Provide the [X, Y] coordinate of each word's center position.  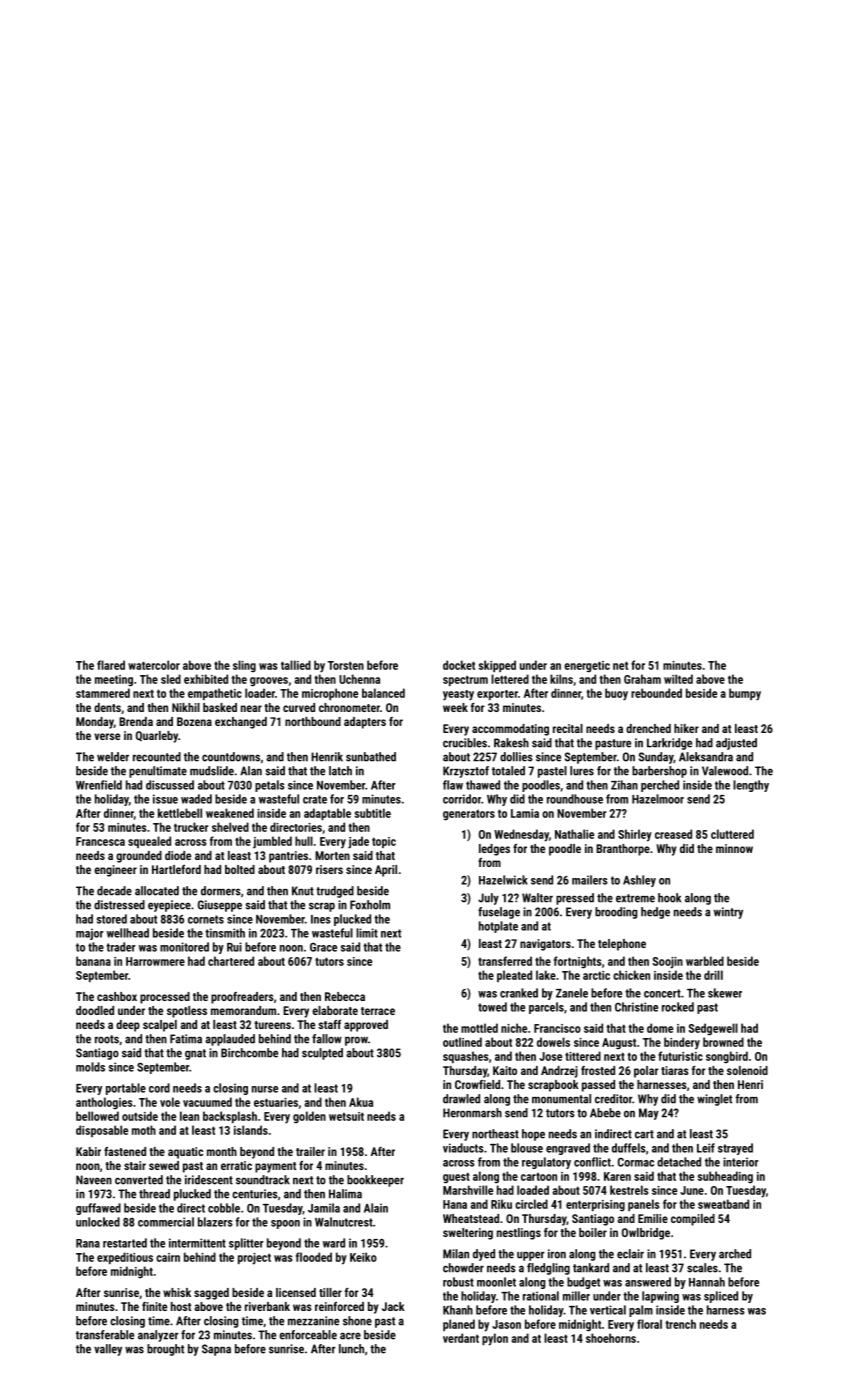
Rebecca [345, 996]
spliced [721, 1297]
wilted [678, 679]
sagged [211, 1294]
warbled [705, 961]
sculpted [322, 1054]
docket [459, 665]
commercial [166, 1222]
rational [541, 1296]
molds [90, 1067]
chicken [631, 975]
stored [112, 919]
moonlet [496, 1282]
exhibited [206, 679]
